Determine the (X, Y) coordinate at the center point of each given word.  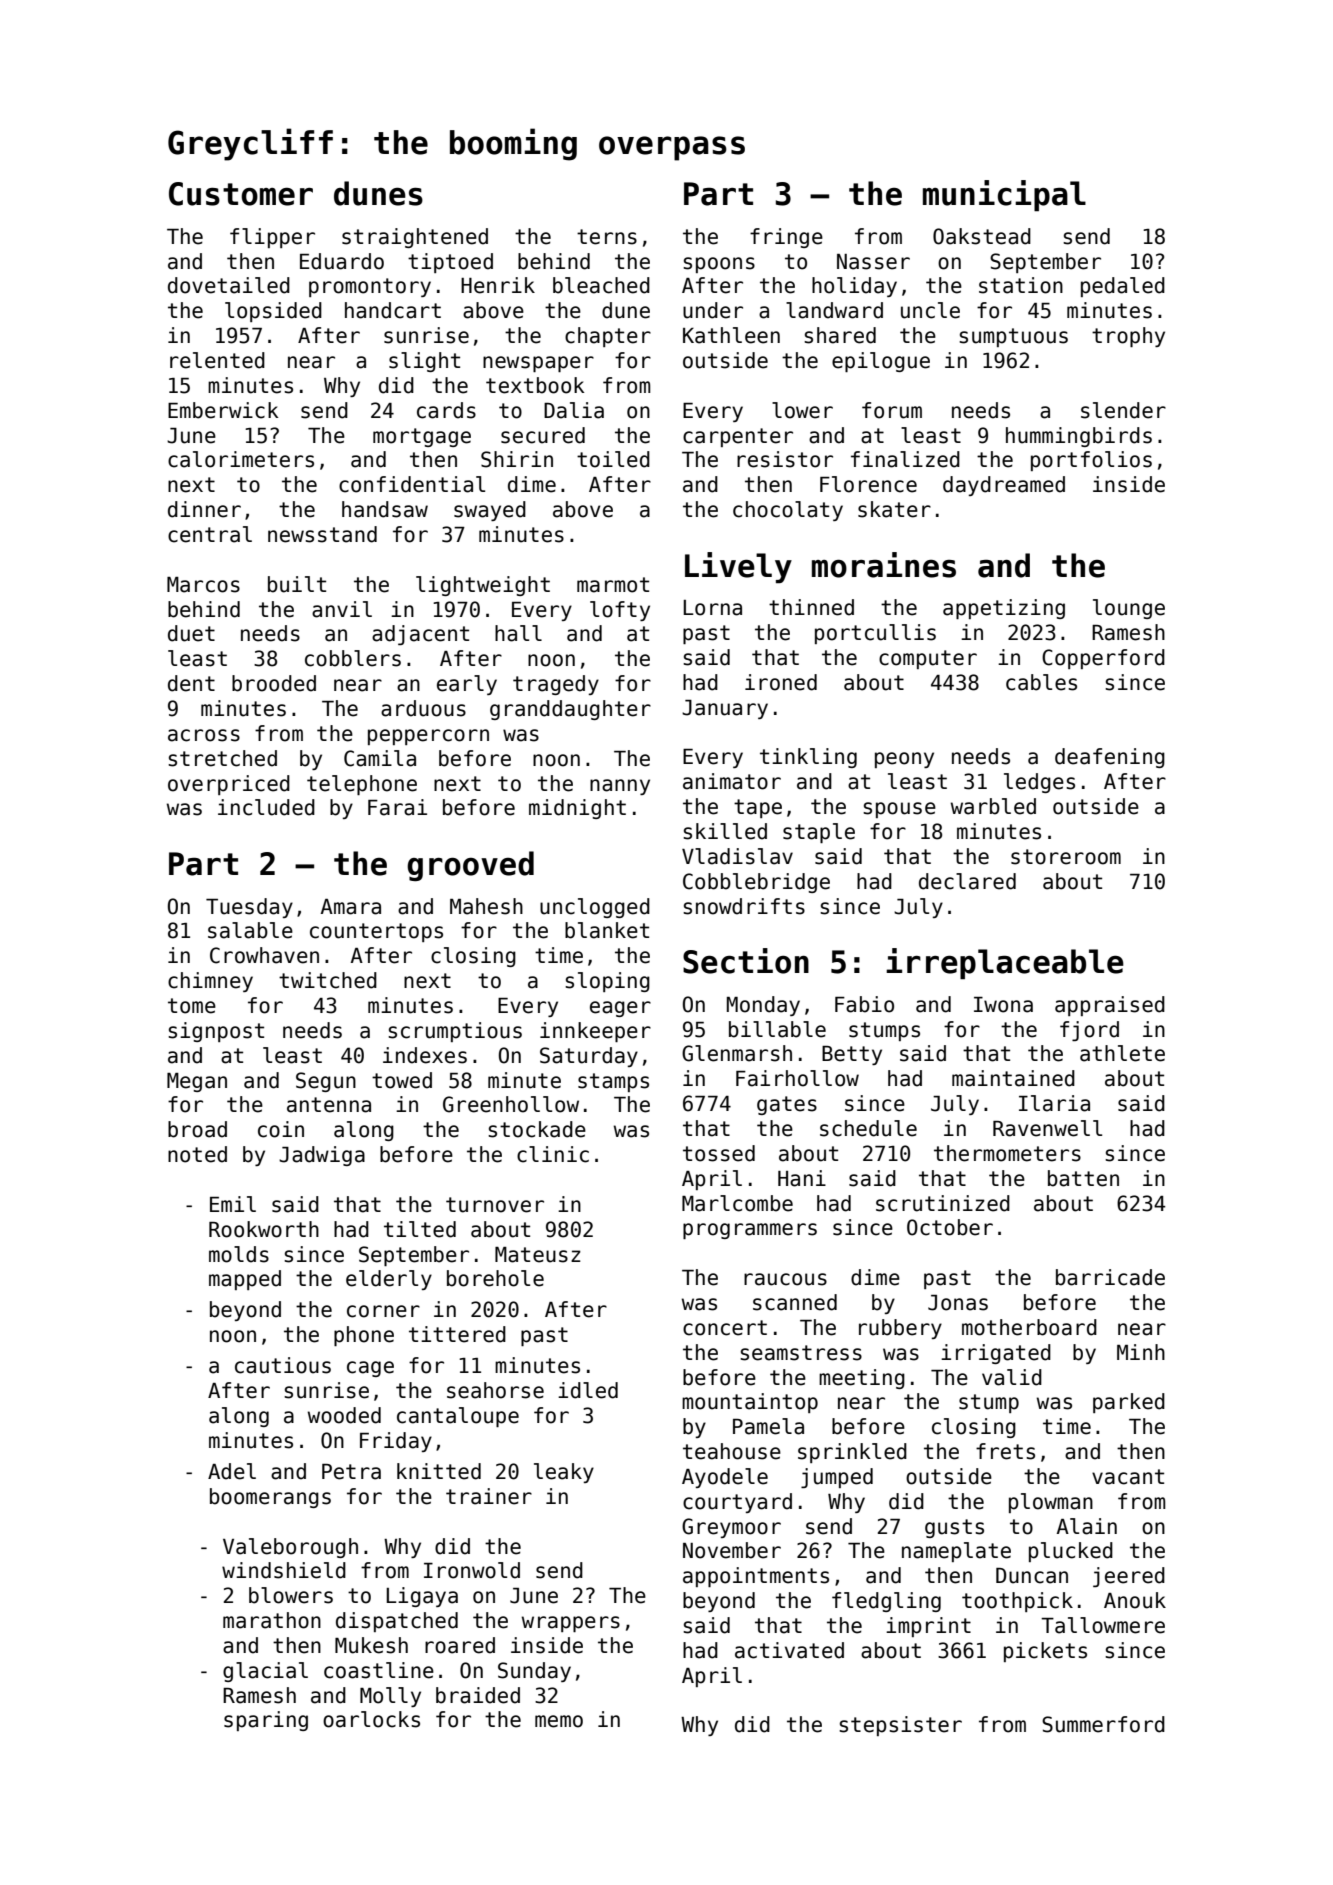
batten (1083, 1178)
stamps (613, 1082)
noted (197, 1154)
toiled (613, 459)
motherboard (1029, 1327)
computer (928, 659)
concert (725, 1328)
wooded (344, 1415)
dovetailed (229, 285)
